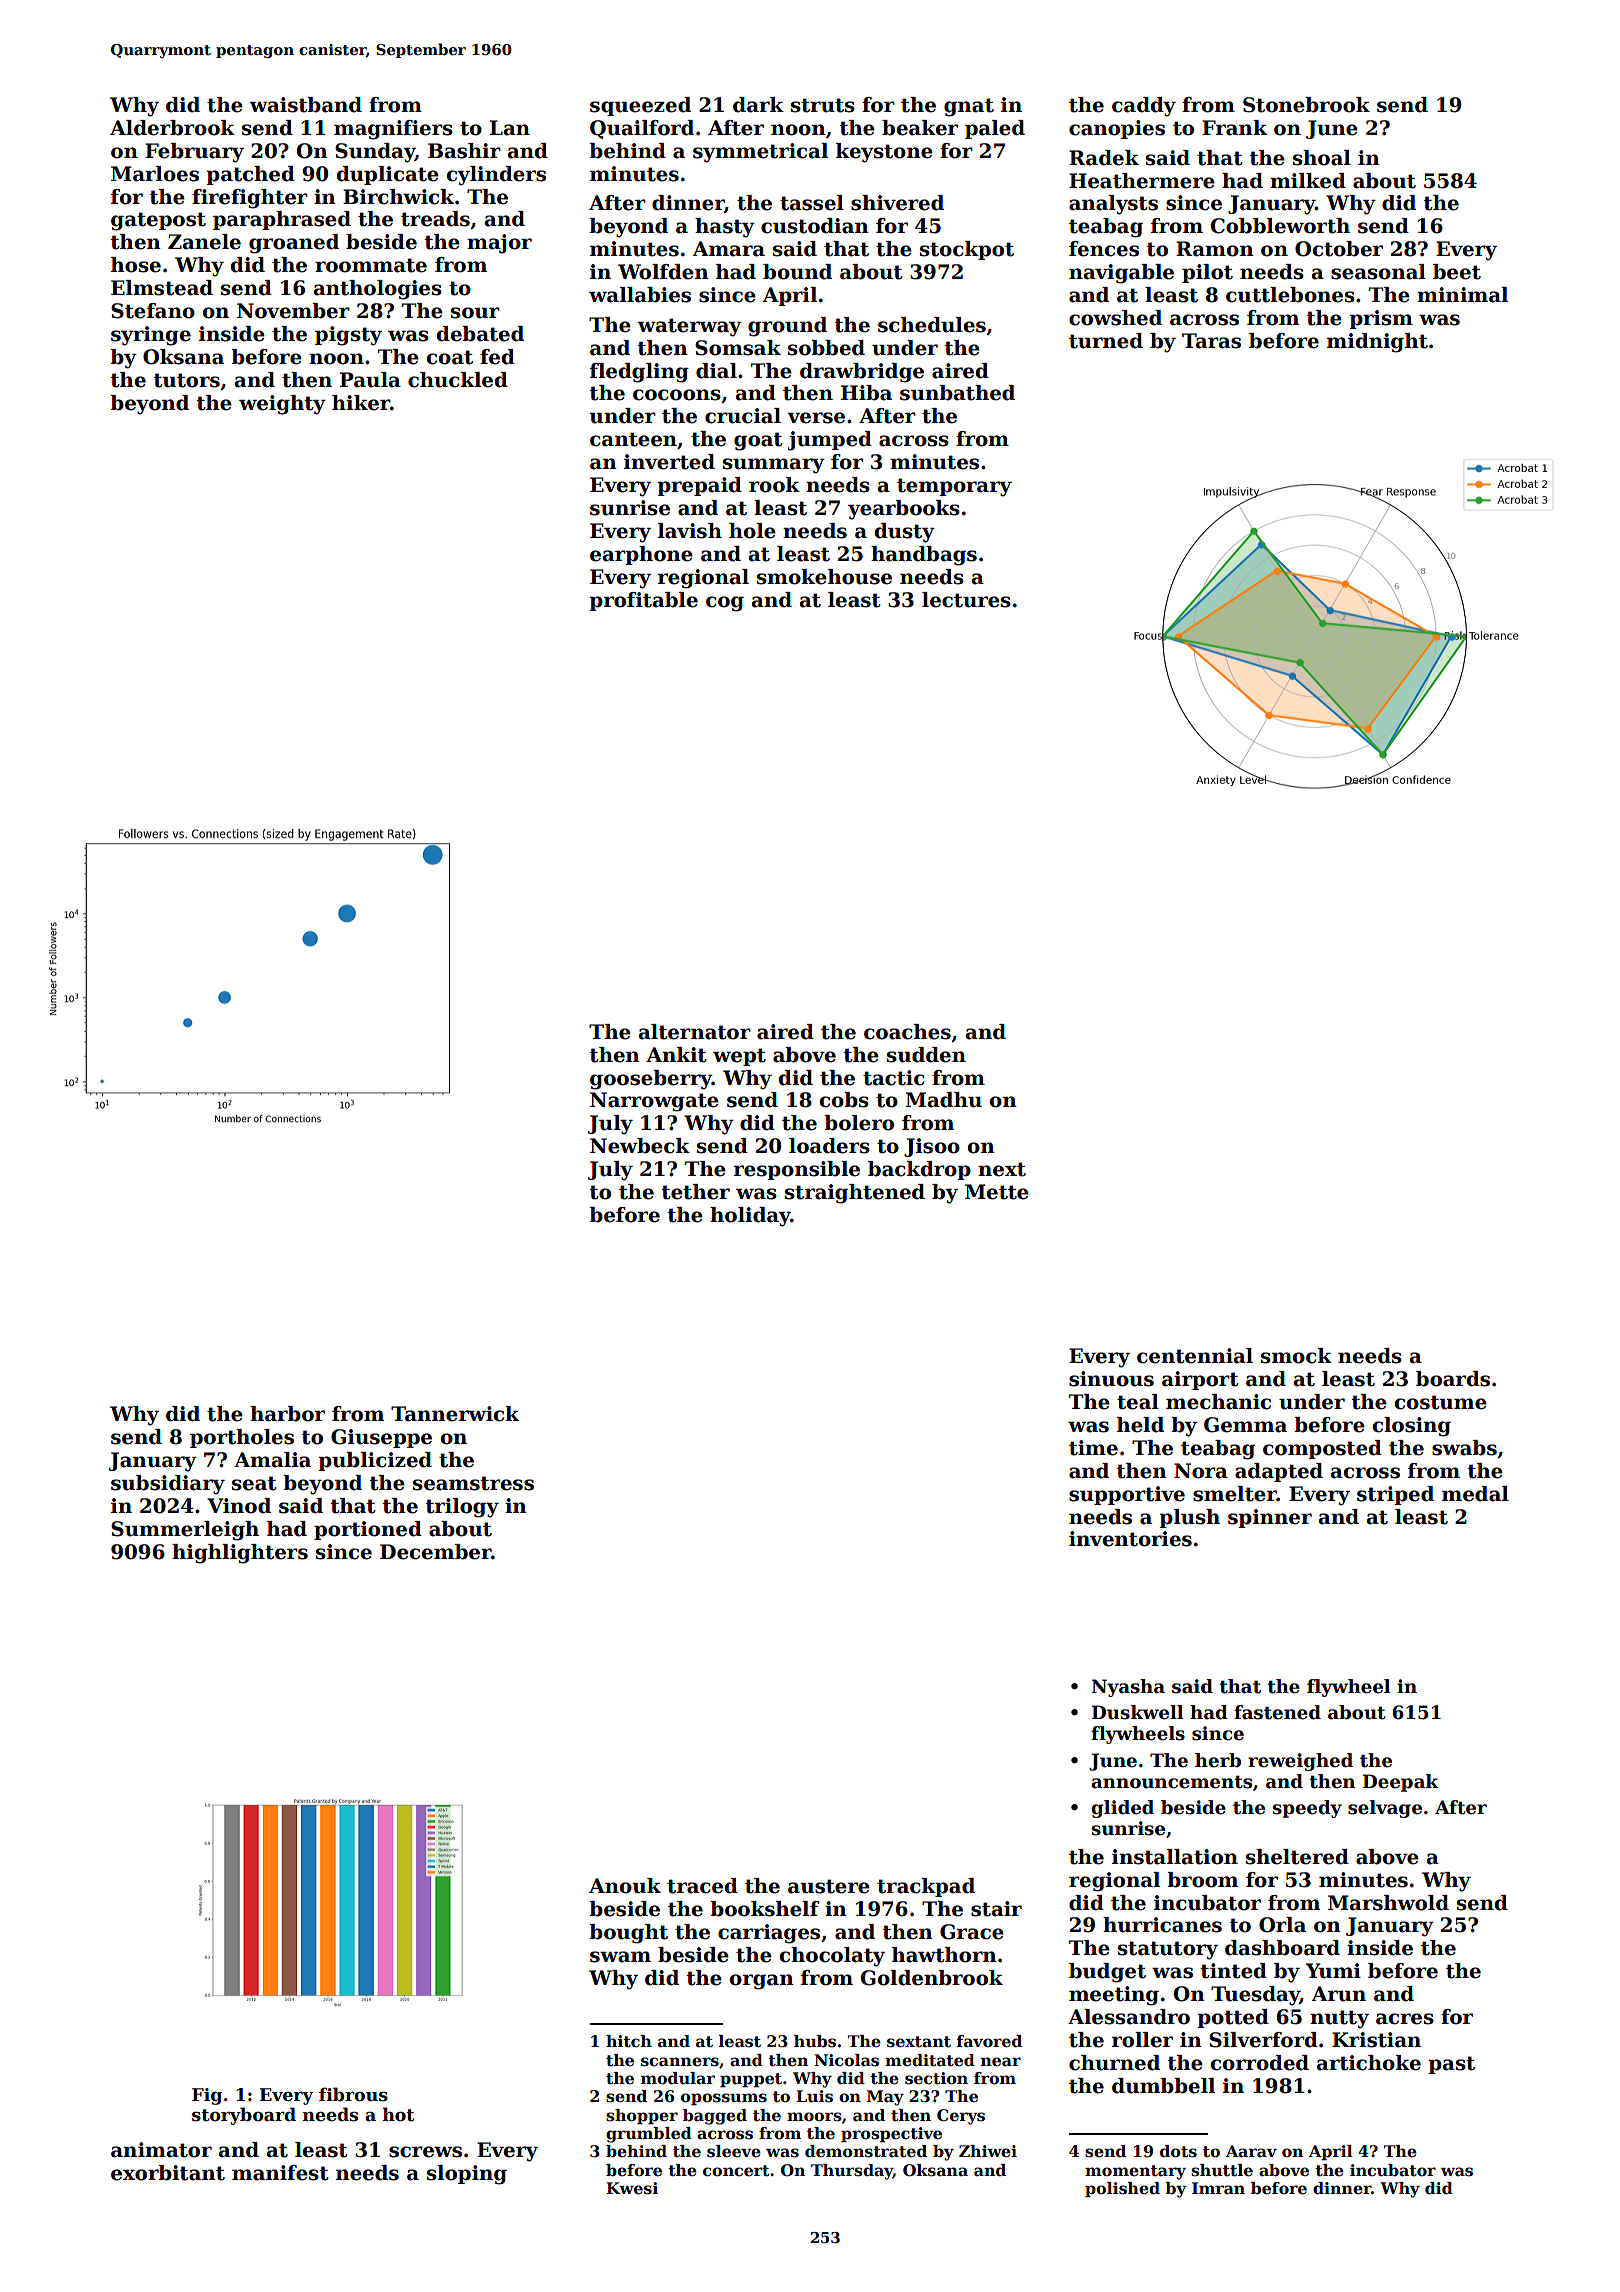  What do you see at coordinates (155, 174) in the screenshot?
I see `Marloes` at bounding box center [155, 174].
